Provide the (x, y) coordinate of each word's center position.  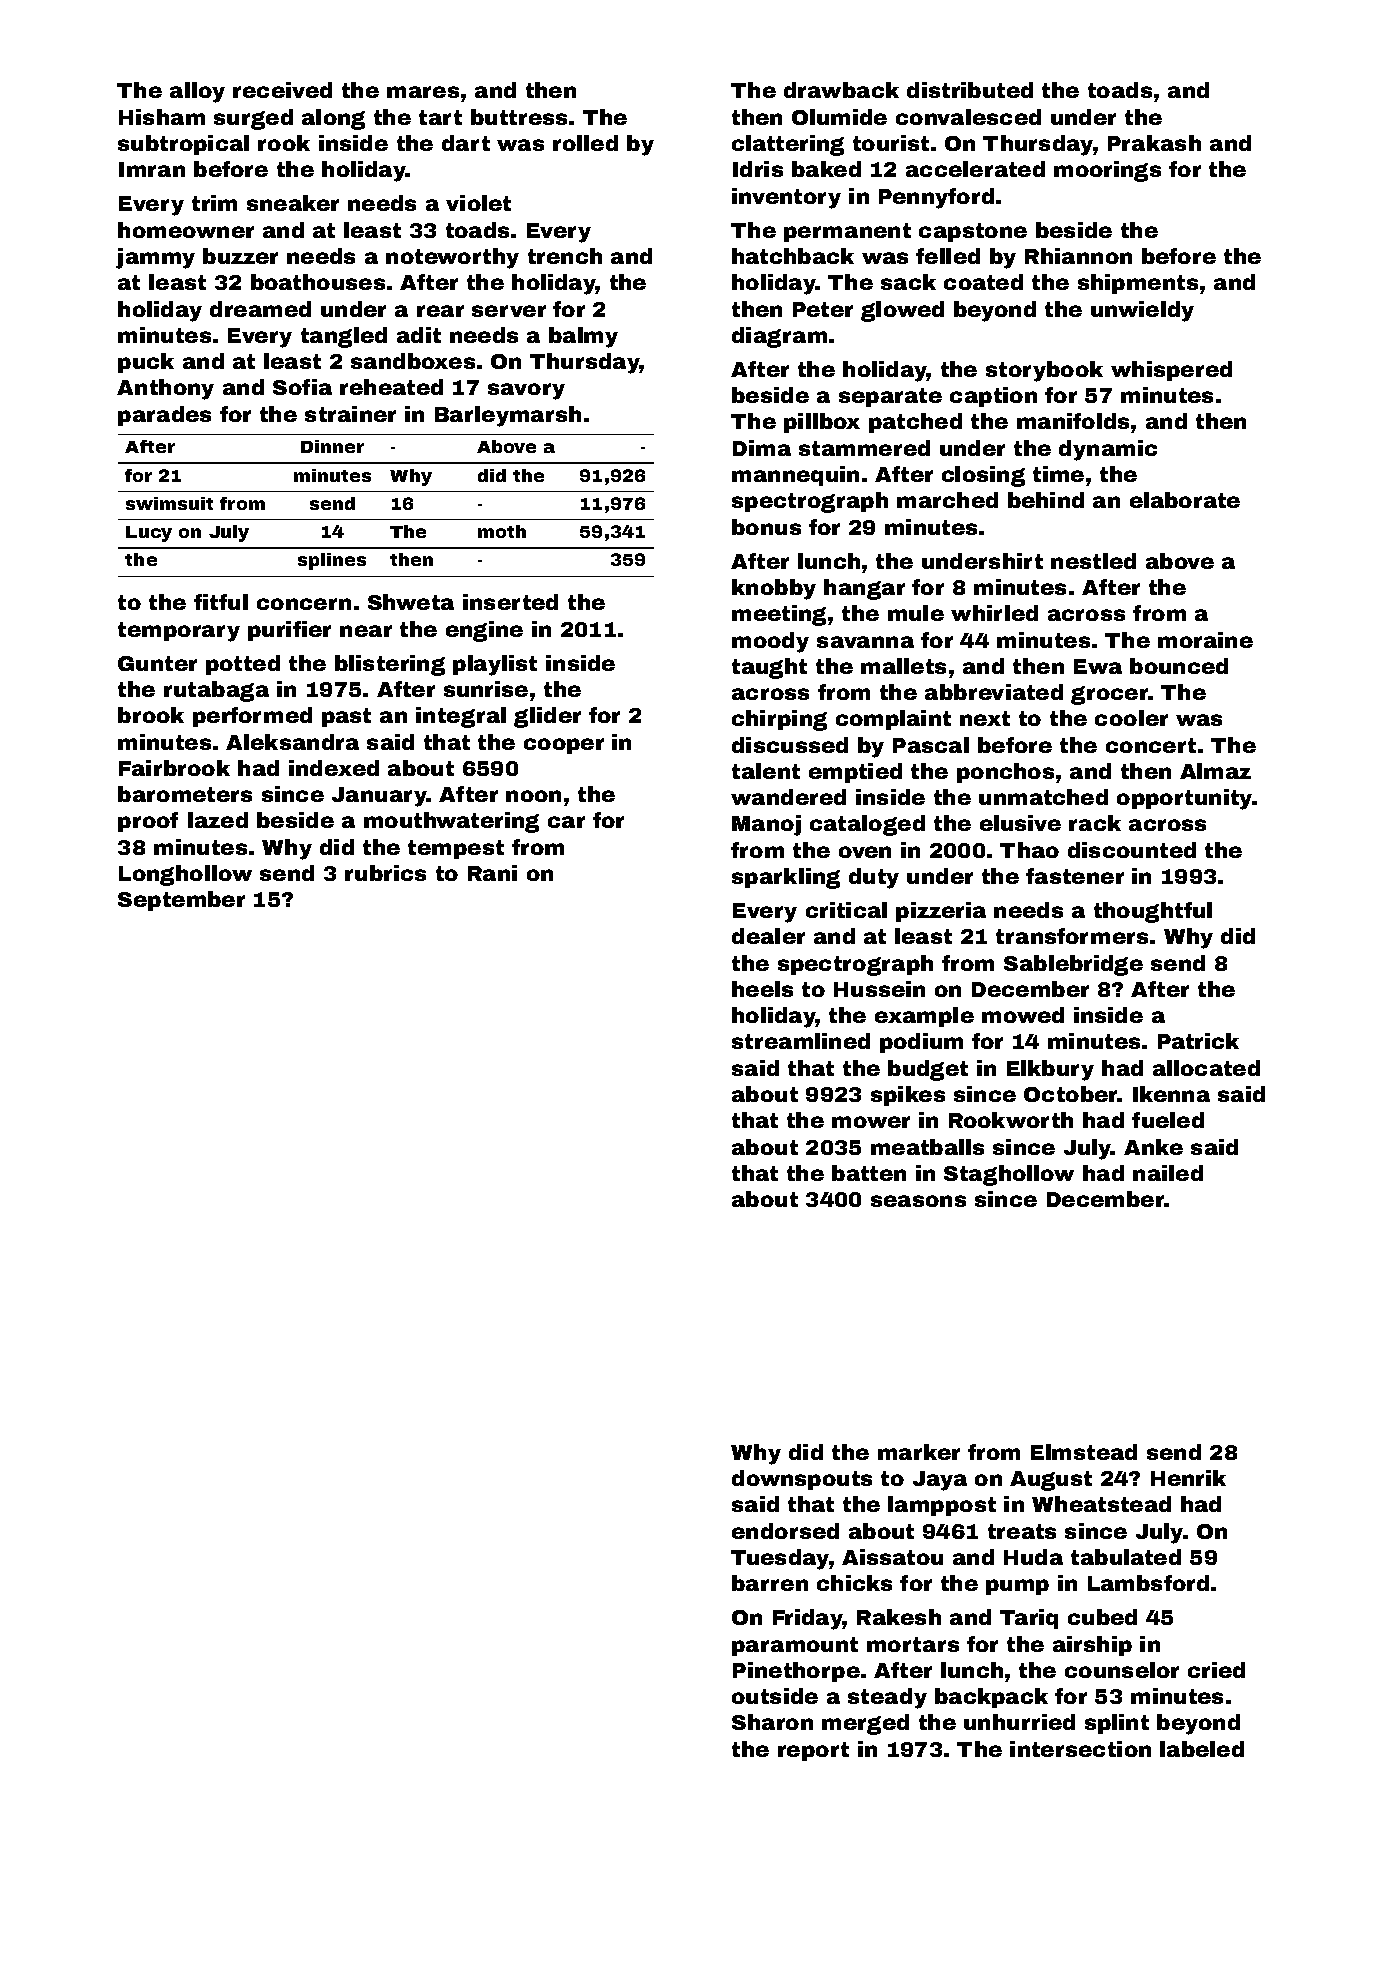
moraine (1205, 640)
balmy (583, 337)
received (282, 90)
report (813, 1751)
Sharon (772, 1722)
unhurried (1019, 1722)
